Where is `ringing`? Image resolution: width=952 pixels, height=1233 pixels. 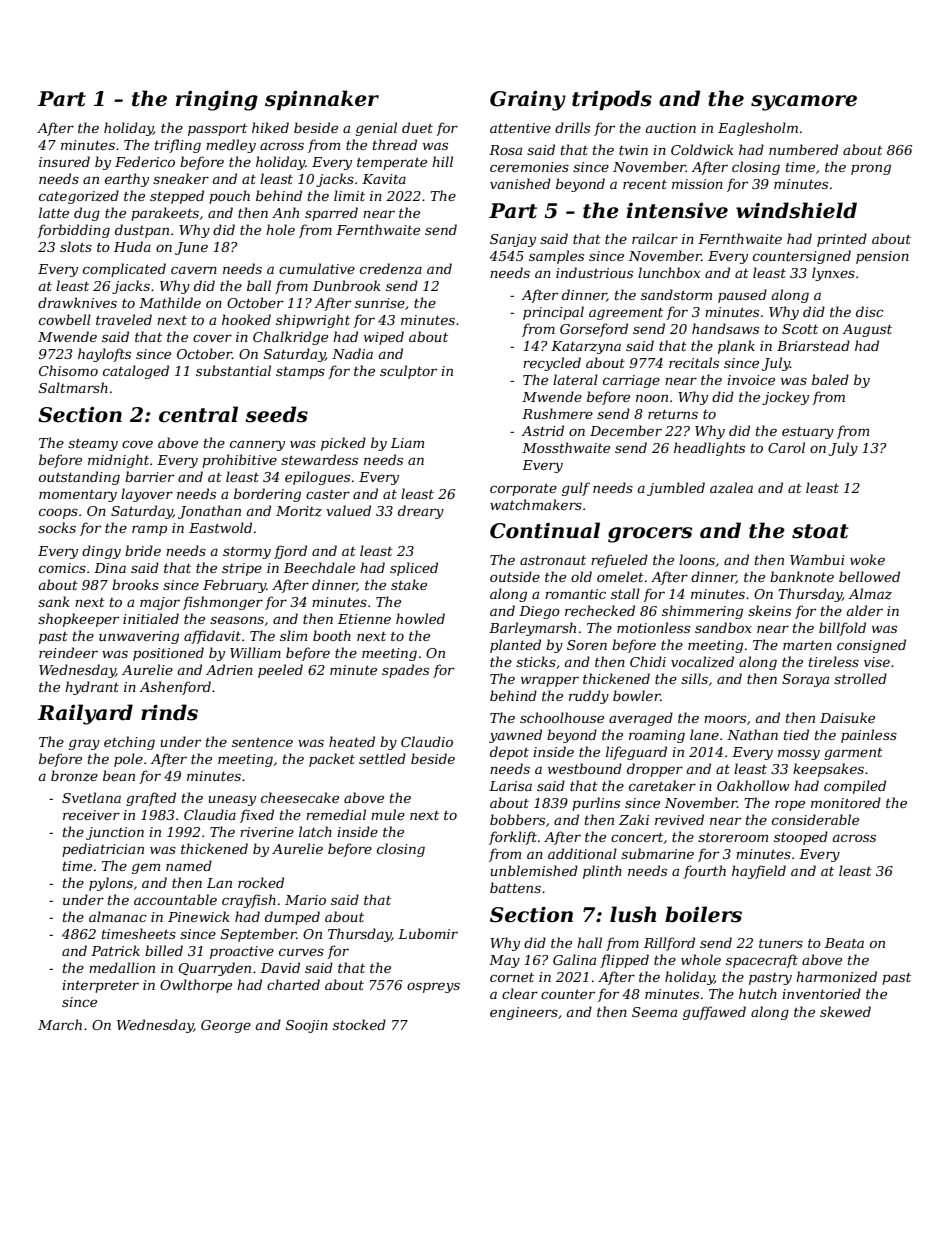 ringing is located at coordinates (217, 100).
